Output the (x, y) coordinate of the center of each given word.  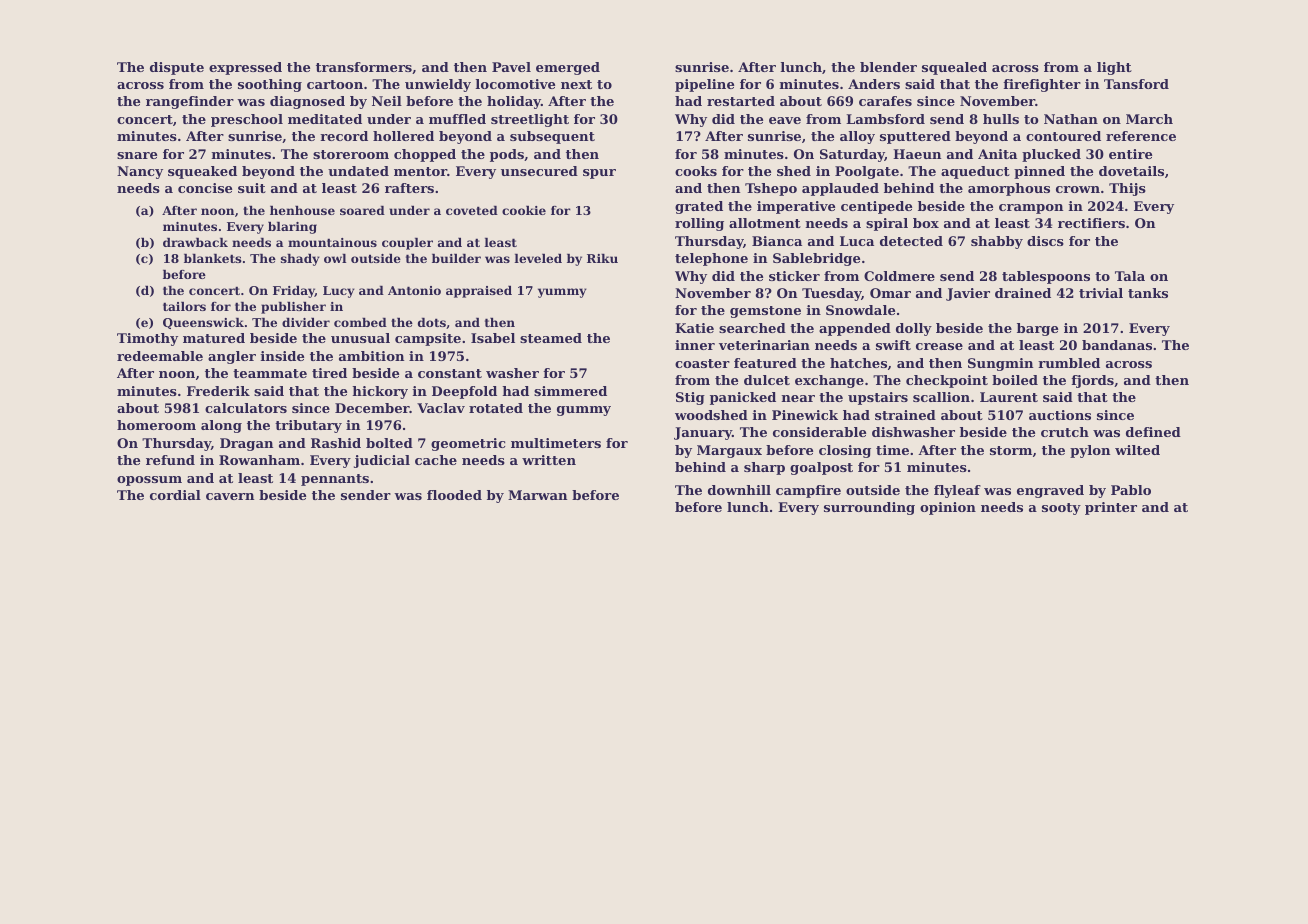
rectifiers (1091, 223)
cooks (696, 171)
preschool (247, 120)
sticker (794, 276)
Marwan (537, 495)
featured (765, 363)
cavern (230, 496)
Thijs (1127, 189)
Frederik (218, 391)
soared (362, 210)
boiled (1015, 380)
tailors (184, 306)
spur (599, 174)
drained (1023, 293)
